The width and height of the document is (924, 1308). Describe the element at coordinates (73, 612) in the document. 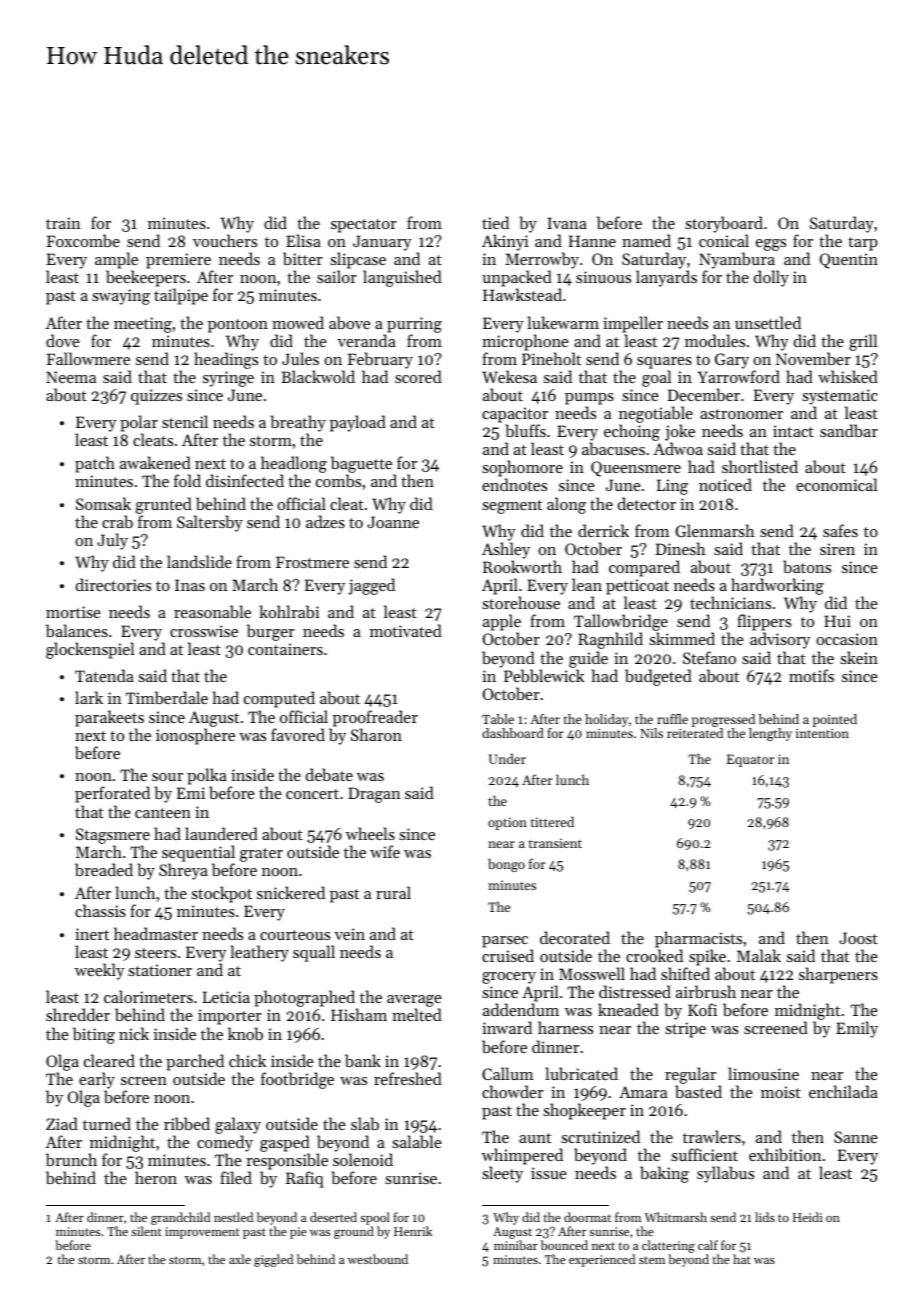

I see `mortise` at that location.
